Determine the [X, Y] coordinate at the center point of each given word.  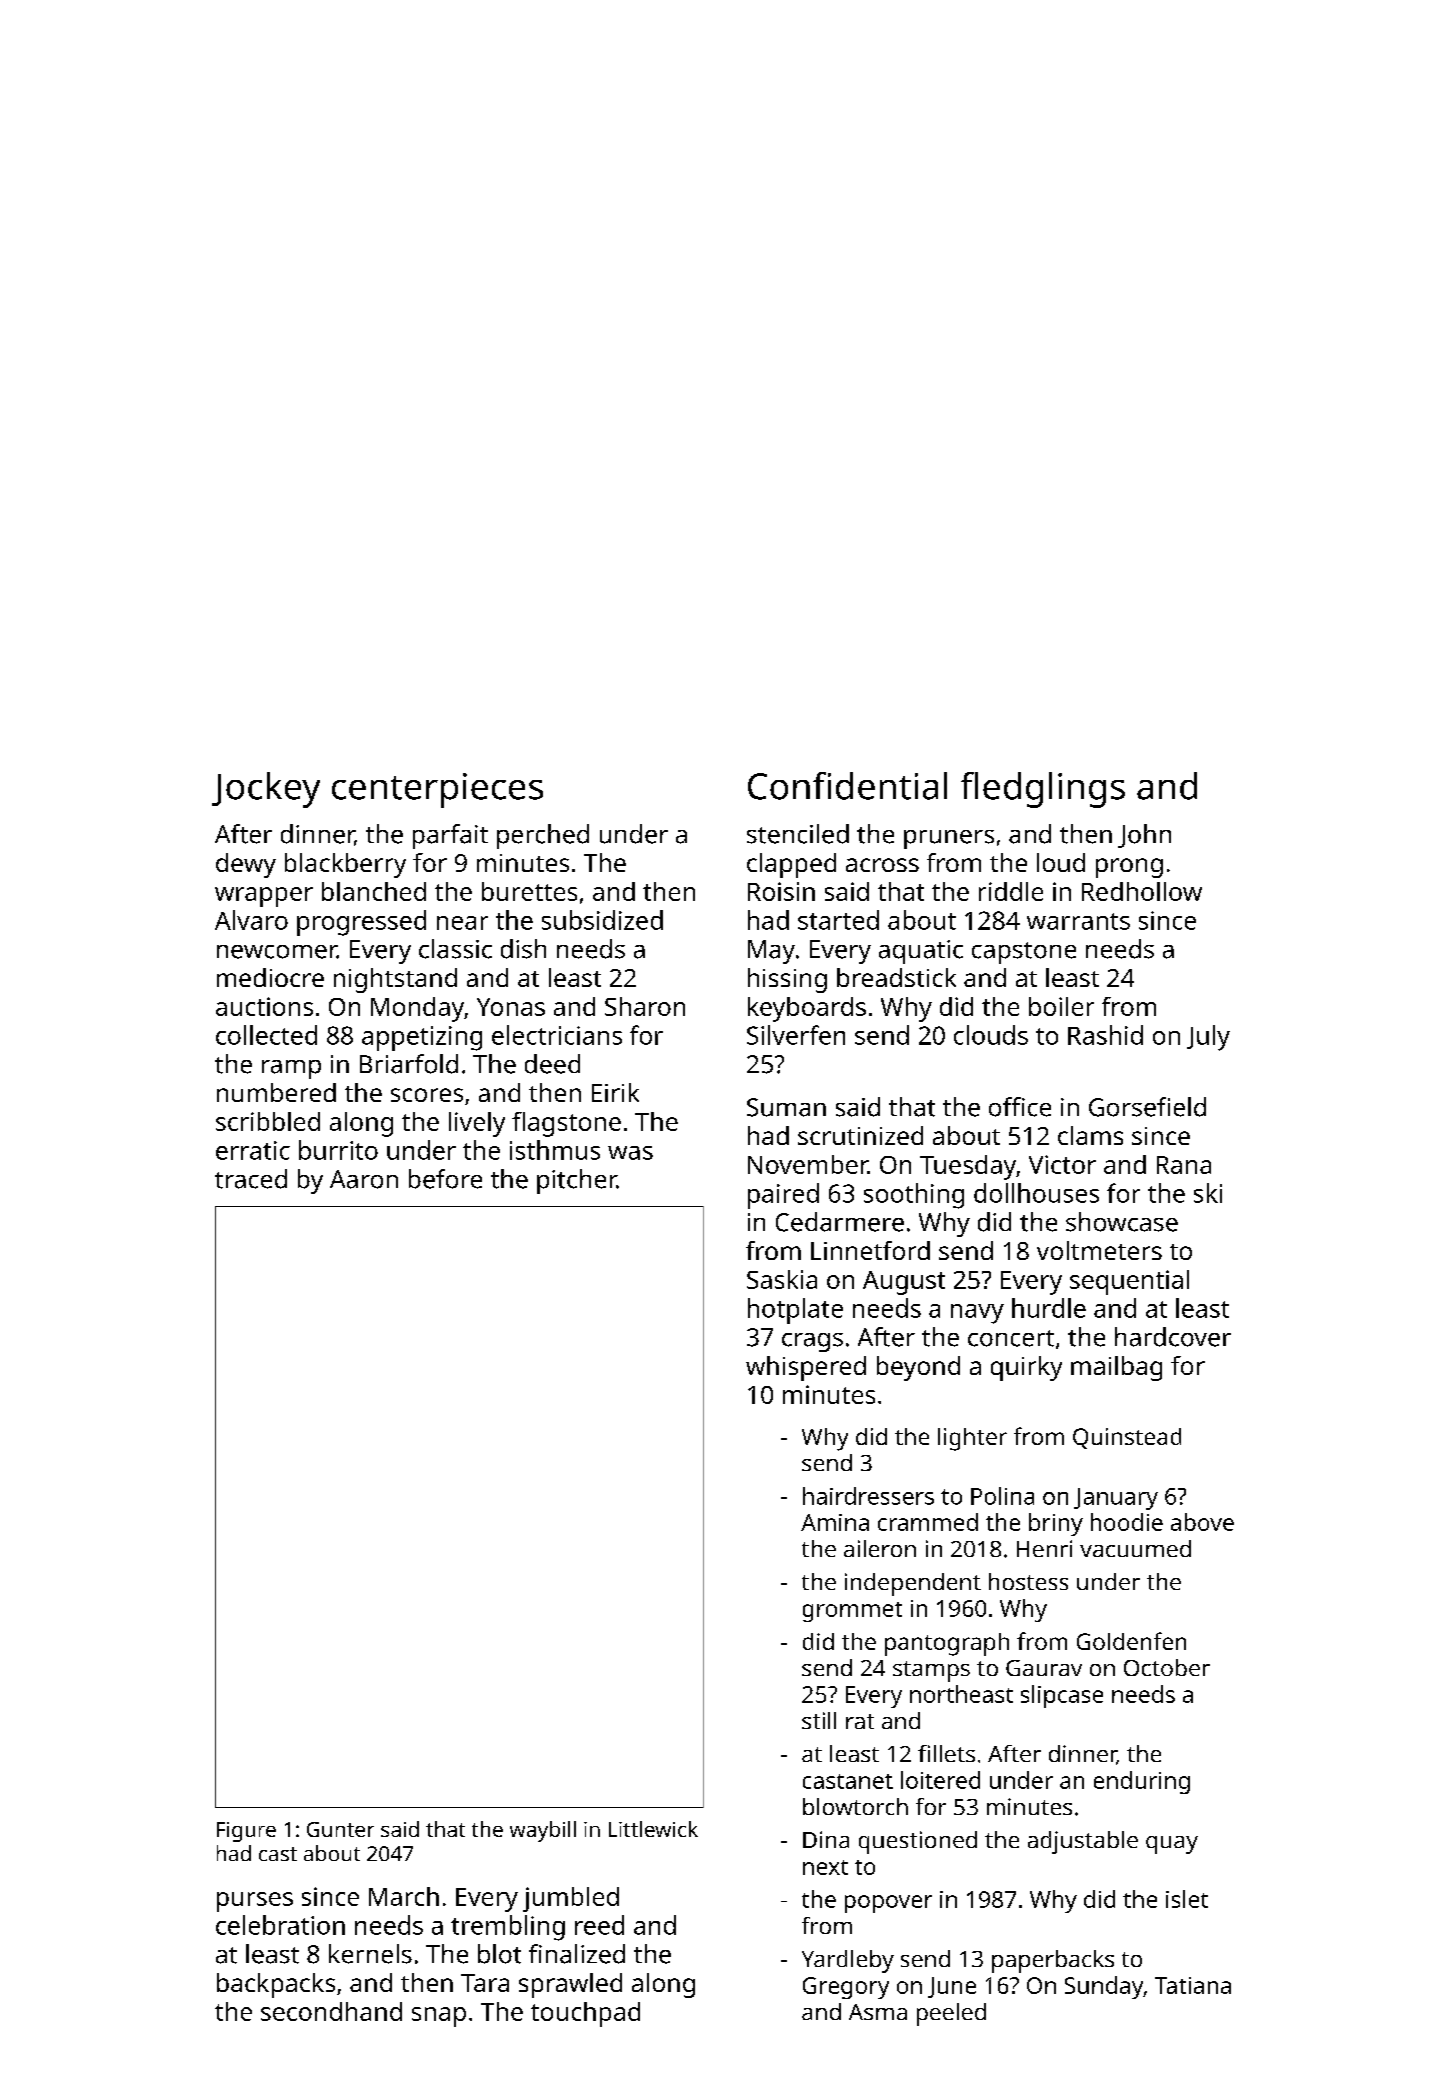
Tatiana [1193, 1985]
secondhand [331, 2011]
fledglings [1043, 790]
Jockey [266, 790]
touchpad [585, 2014]
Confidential [847, 786]
